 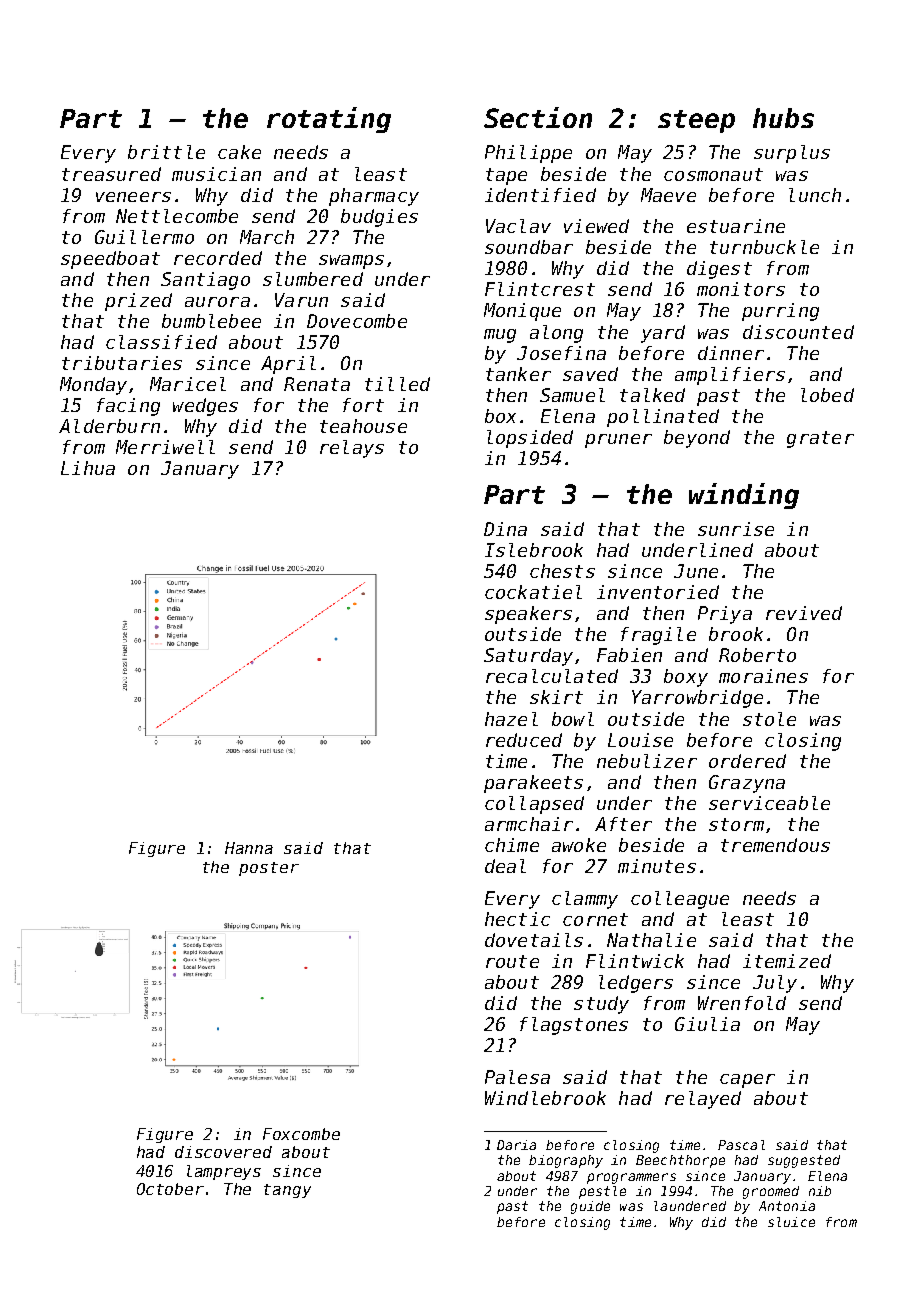 What do you see at coordinates (166, 152) in the screenshot?
I see `brittle` at bounding box center [166, 152].
